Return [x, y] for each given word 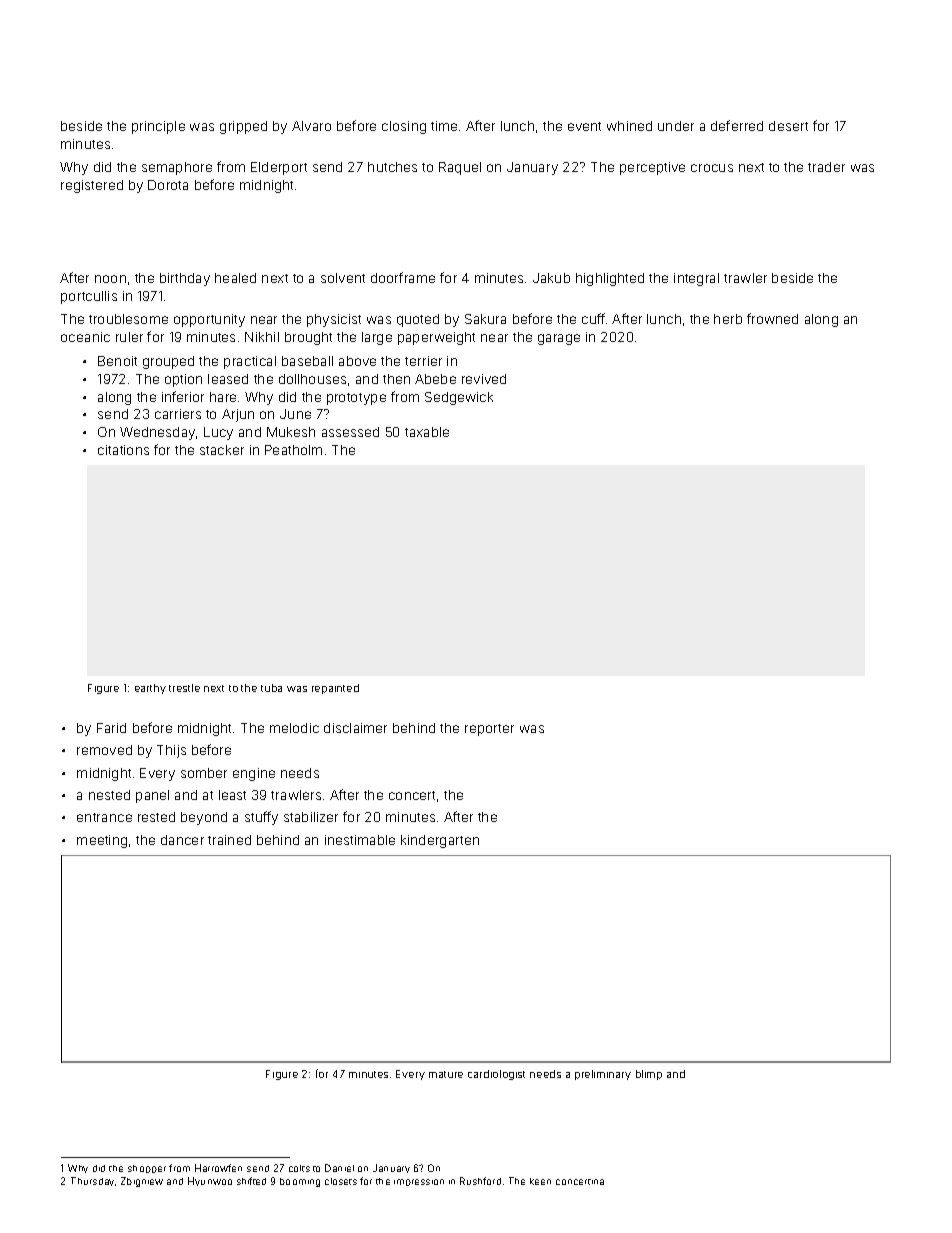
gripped [243, 127]
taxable [427, 432]
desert [788, 126]
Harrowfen [218, 1168]
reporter [489, 730]
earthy [150, 689]
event [584, 126]
